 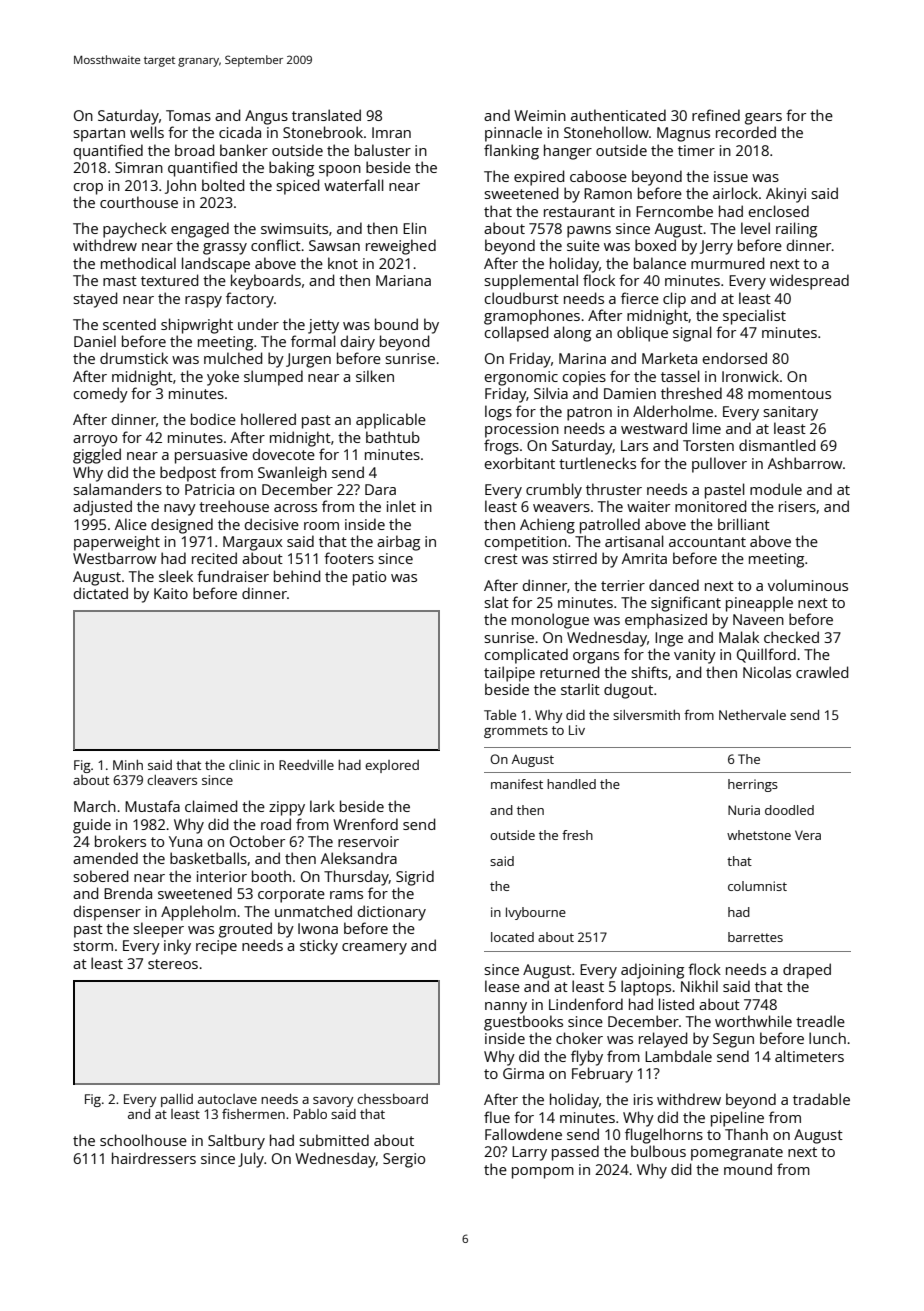 What do you see at coordinates (532, 317) in the image?
I see `gramophones` at bounding box center [532, 317].
